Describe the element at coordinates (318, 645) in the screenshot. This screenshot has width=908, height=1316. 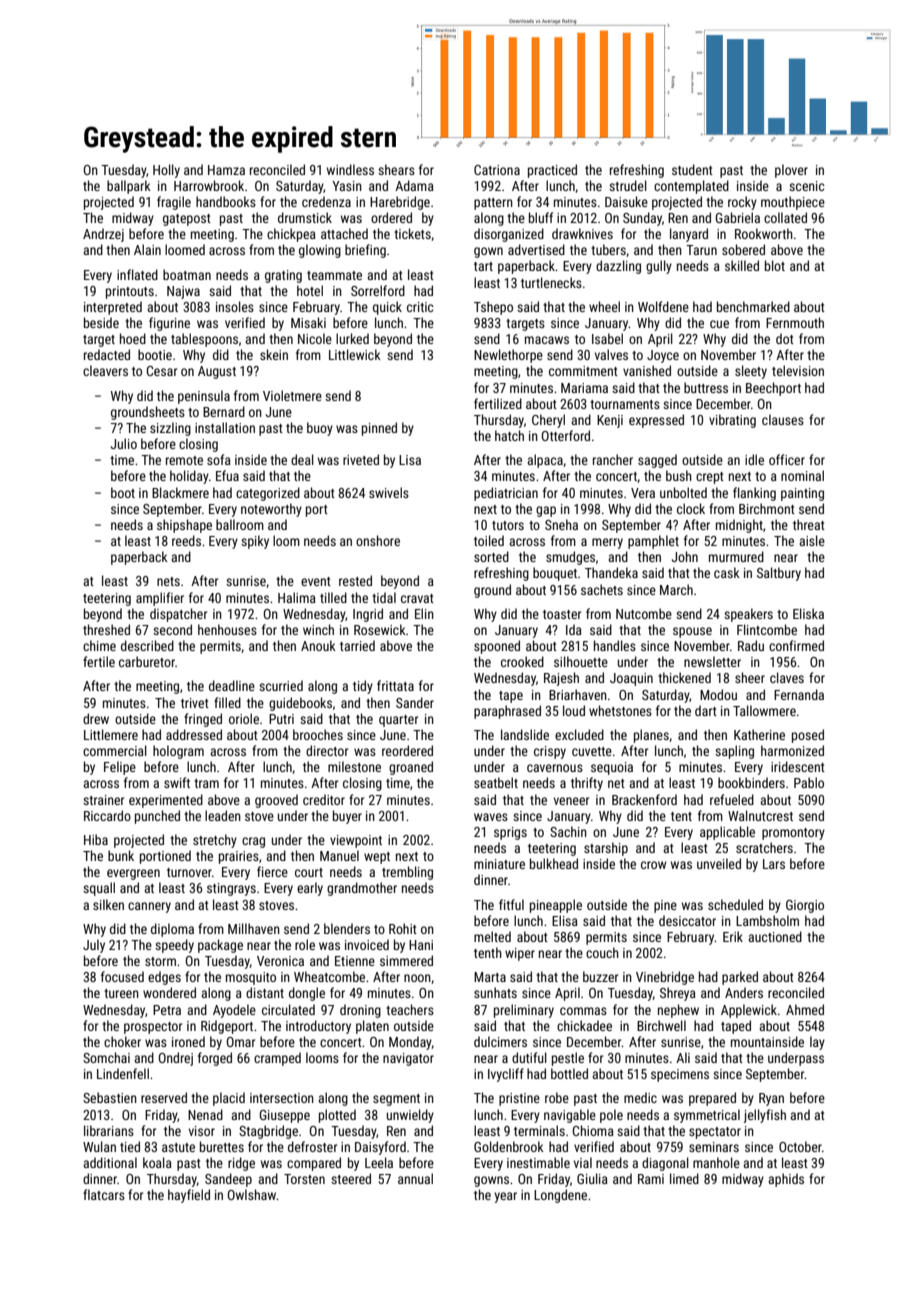
I see `Anouk` at that location.
